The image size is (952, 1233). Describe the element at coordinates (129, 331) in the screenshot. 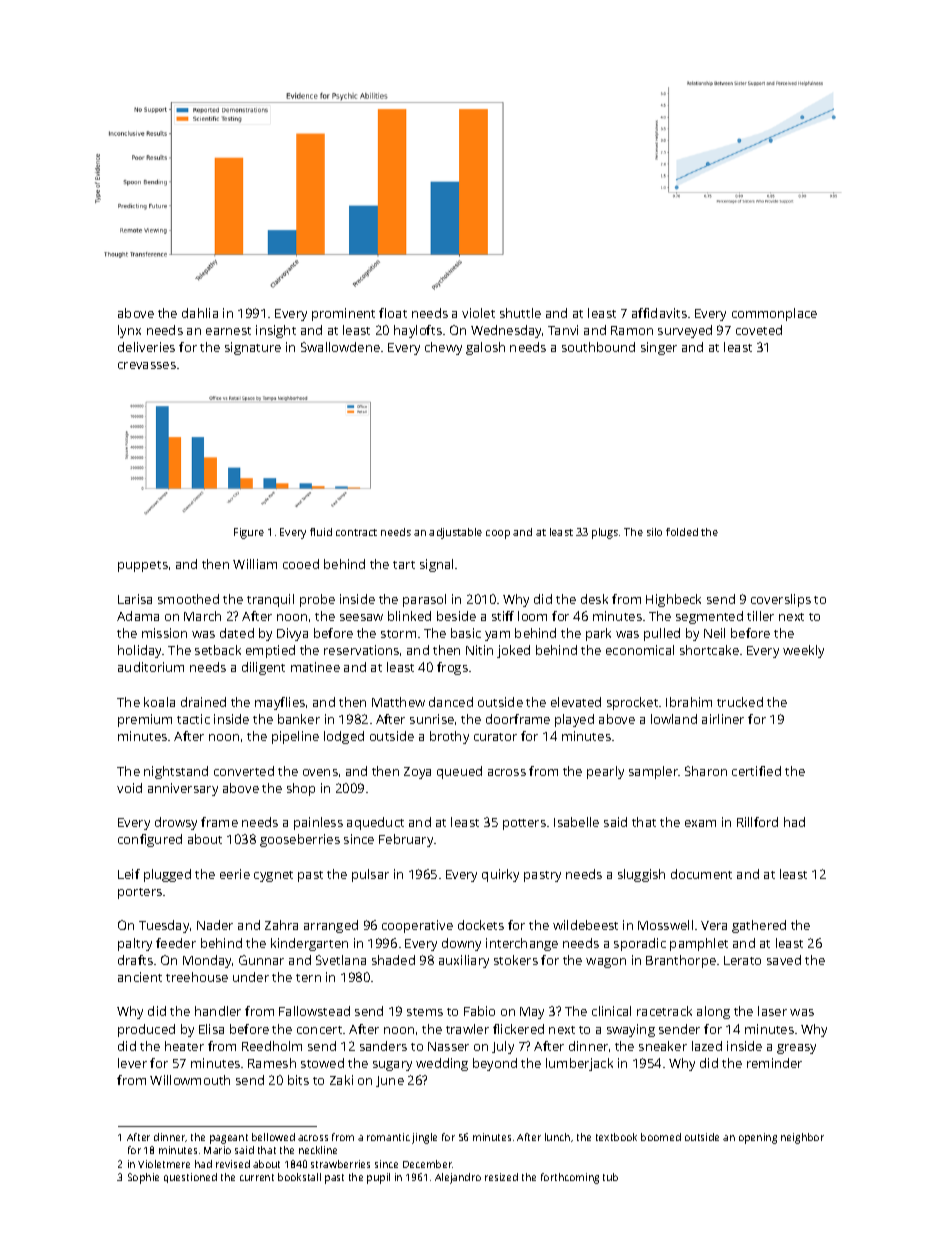

I see `lynx` at that location.
